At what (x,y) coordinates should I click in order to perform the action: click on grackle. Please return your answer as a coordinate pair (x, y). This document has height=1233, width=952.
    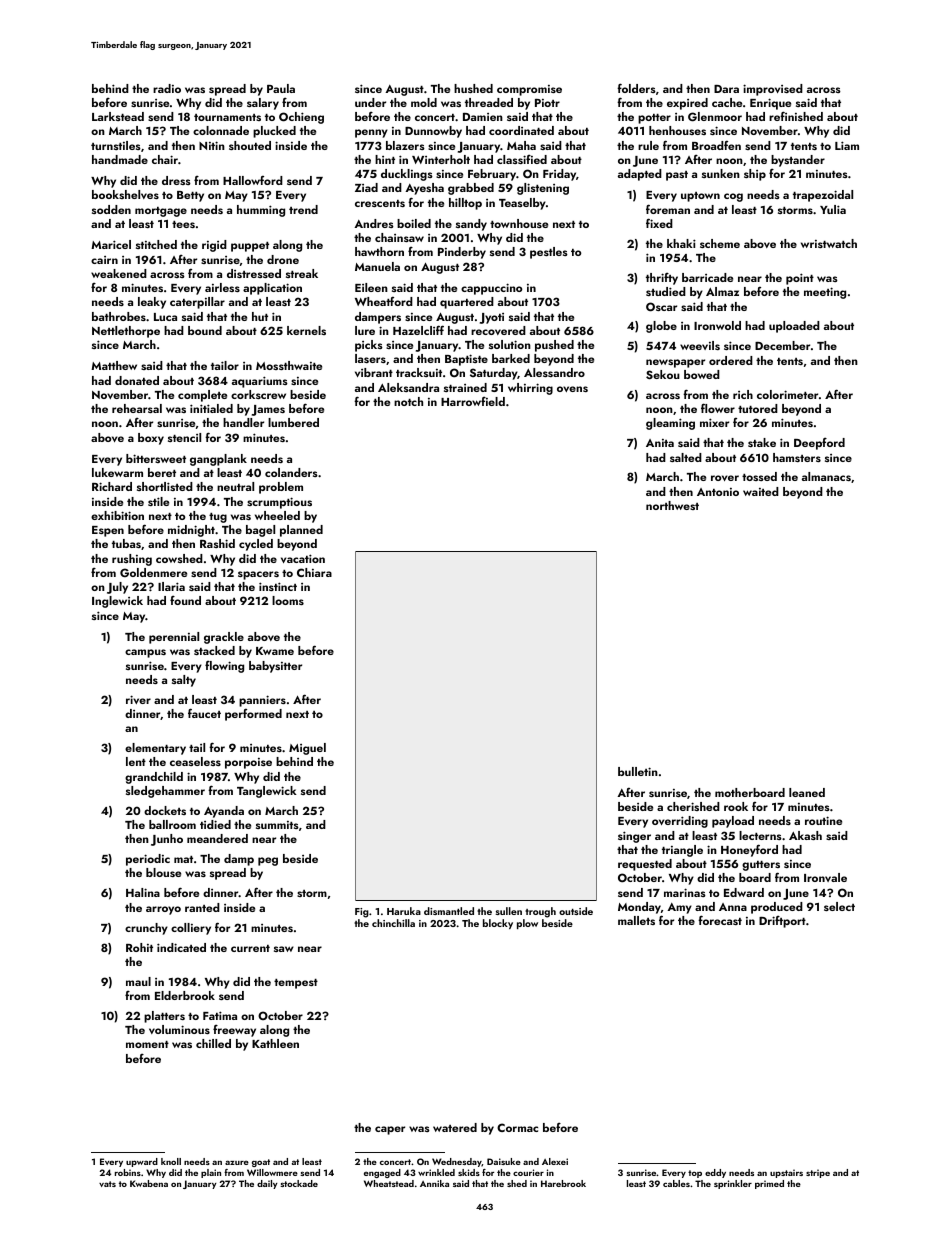
    Looking at the image, I should click on (224, 638).
